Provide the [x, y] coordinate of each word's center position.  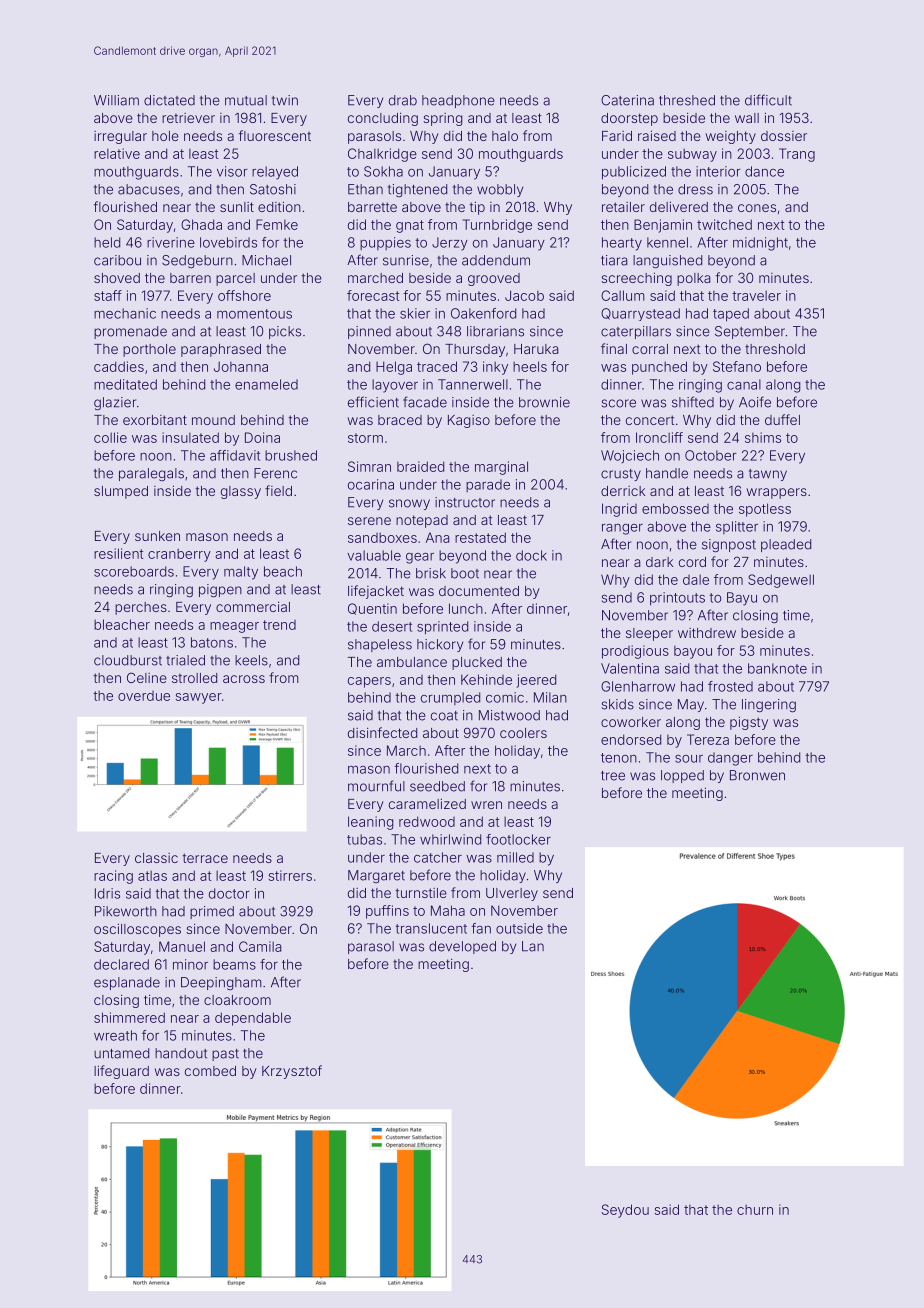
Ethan [365, 189]
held [107, 242]
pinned [369, 332]
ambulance [412, 662]
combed [210, 1071]
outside [519, 928]
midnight [760, 244]
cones [757, 208]
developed [462, 947]
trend [279, 625]
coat [444, 716]
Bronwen [757, 775]
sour [689, 759]
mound [213, 420]
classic [156, 858]
